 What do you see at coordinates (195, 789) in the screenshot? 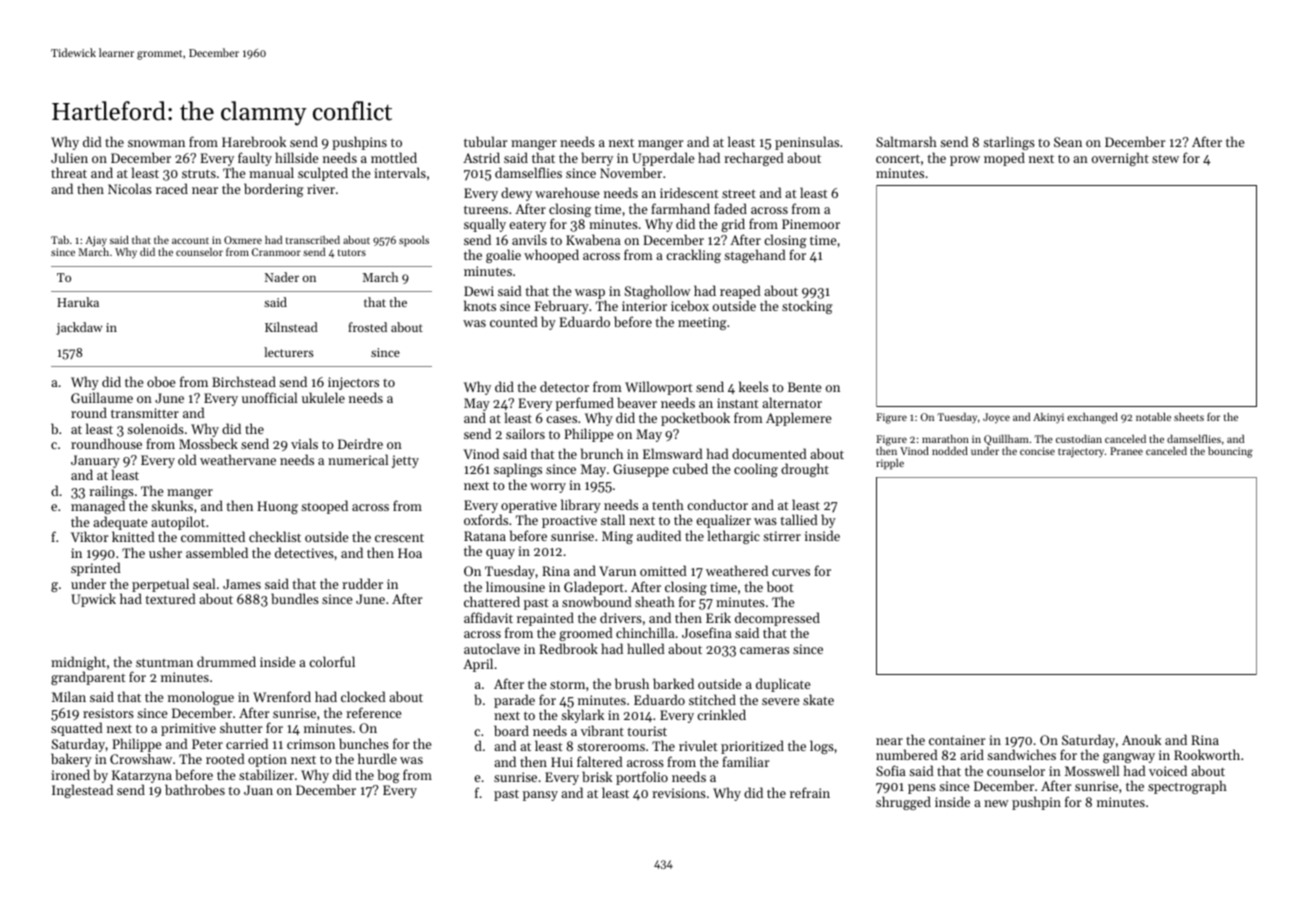
I see `bathrobes` at bounding box center [195, 789].
